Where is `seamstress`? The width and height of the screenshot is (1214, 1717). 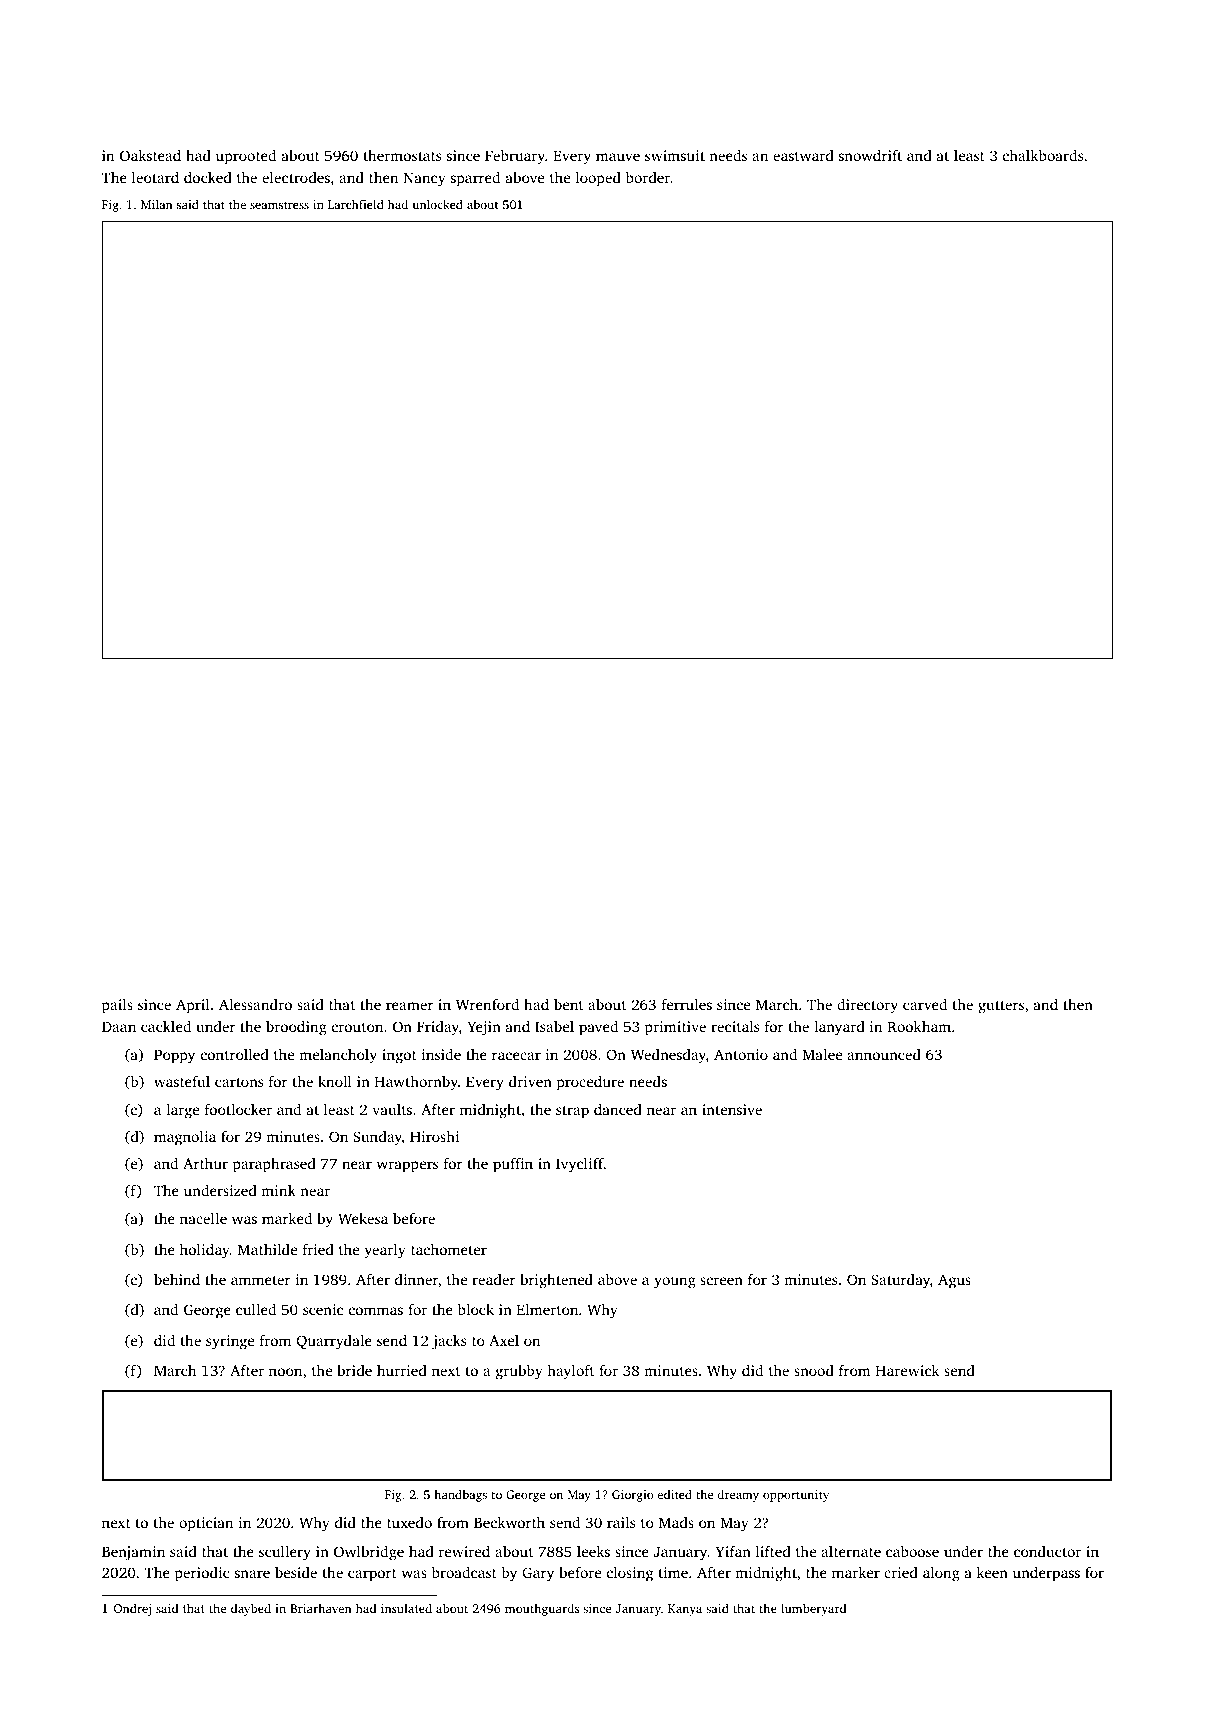 seamstress is located at coordinates (279, 205).
